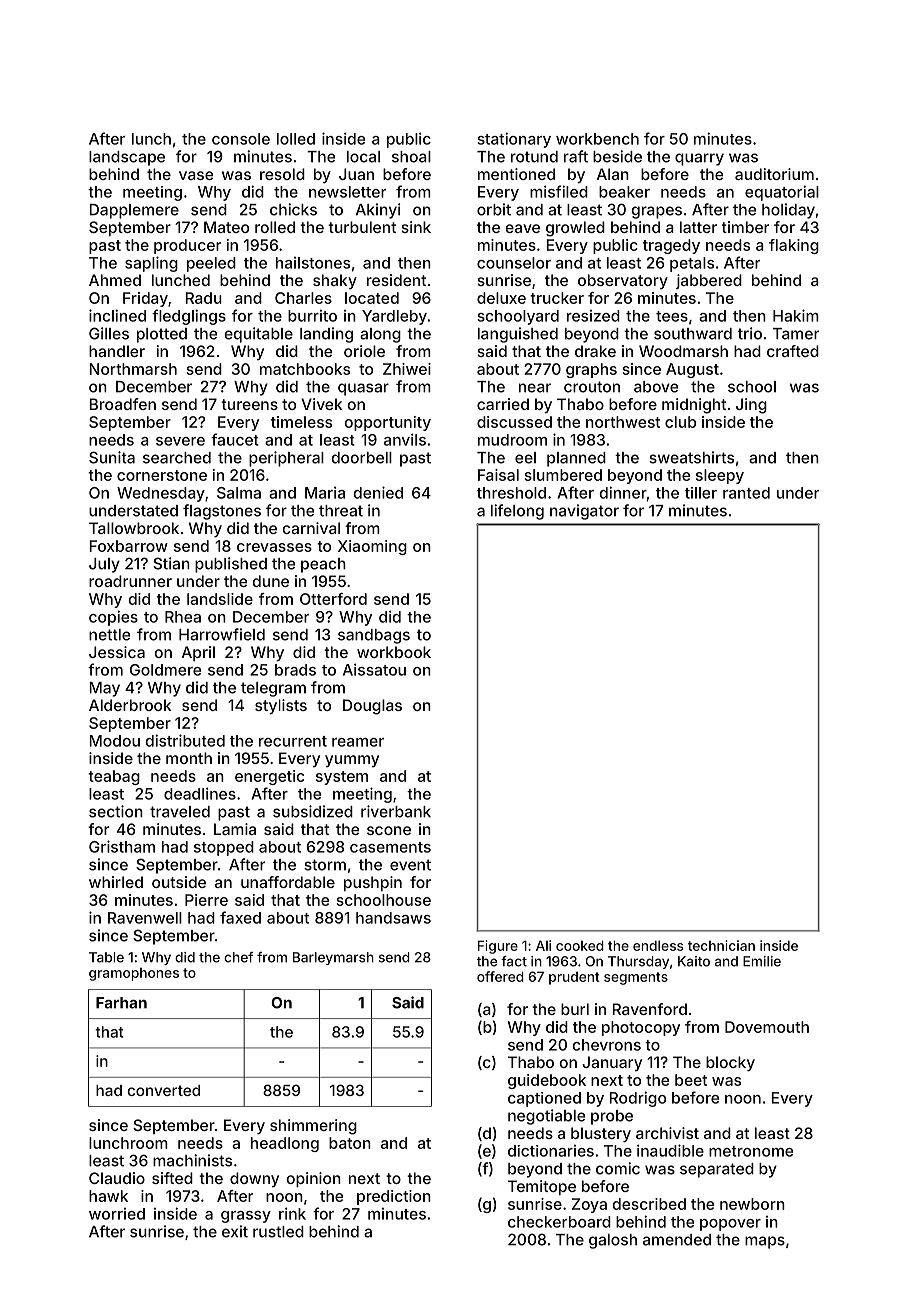 Image resolution: width=908 pixels, height=1316 pixels. What do you see at coordinates (597, 139) in the screenshot?
I see `workbench` at bounding box center [597, 139].
